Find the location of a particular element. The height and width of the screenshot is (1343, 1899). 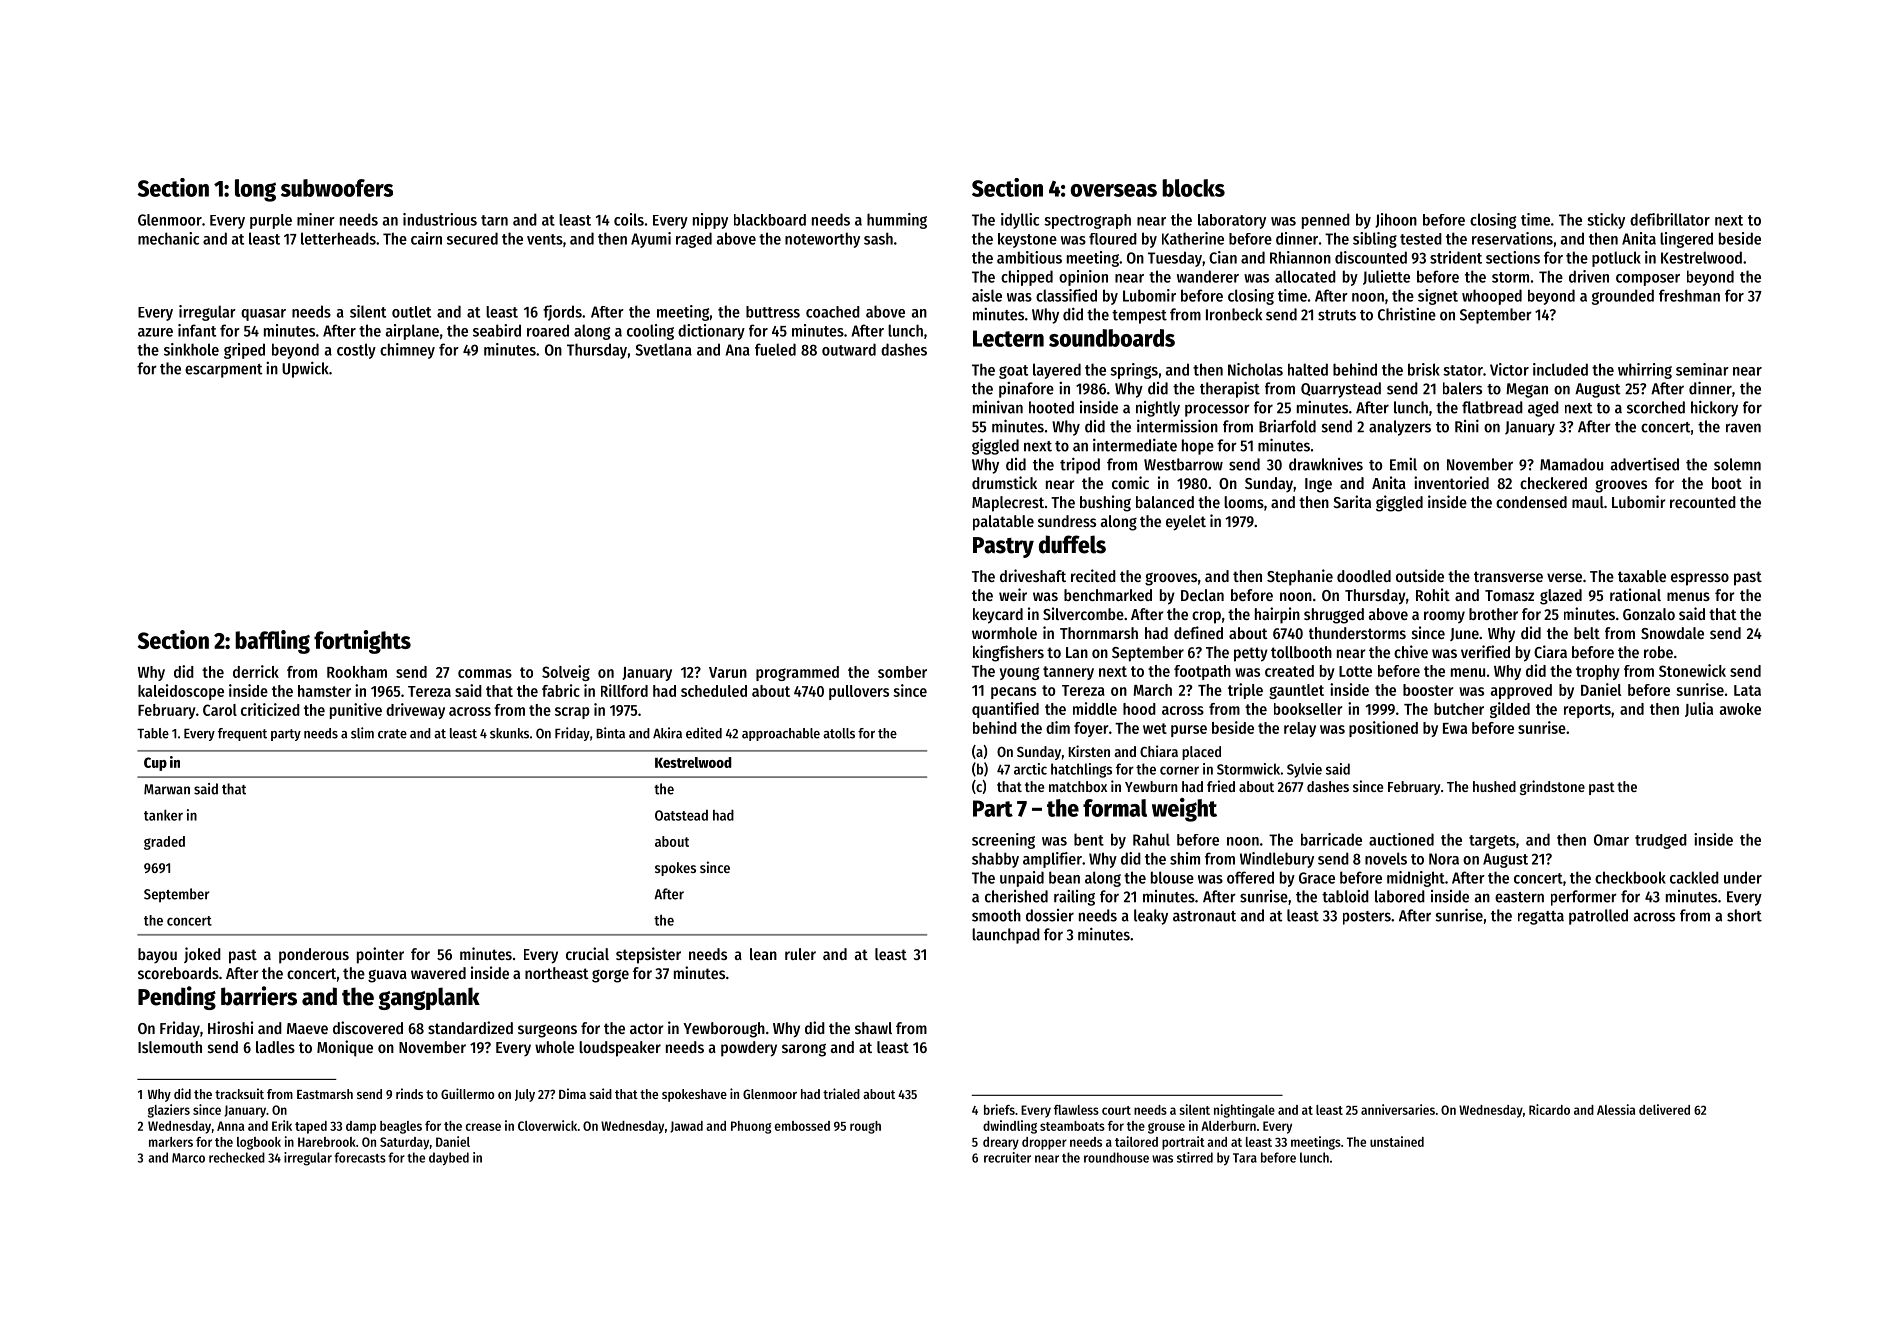

hushed is located at coordinates (1494, 786).
